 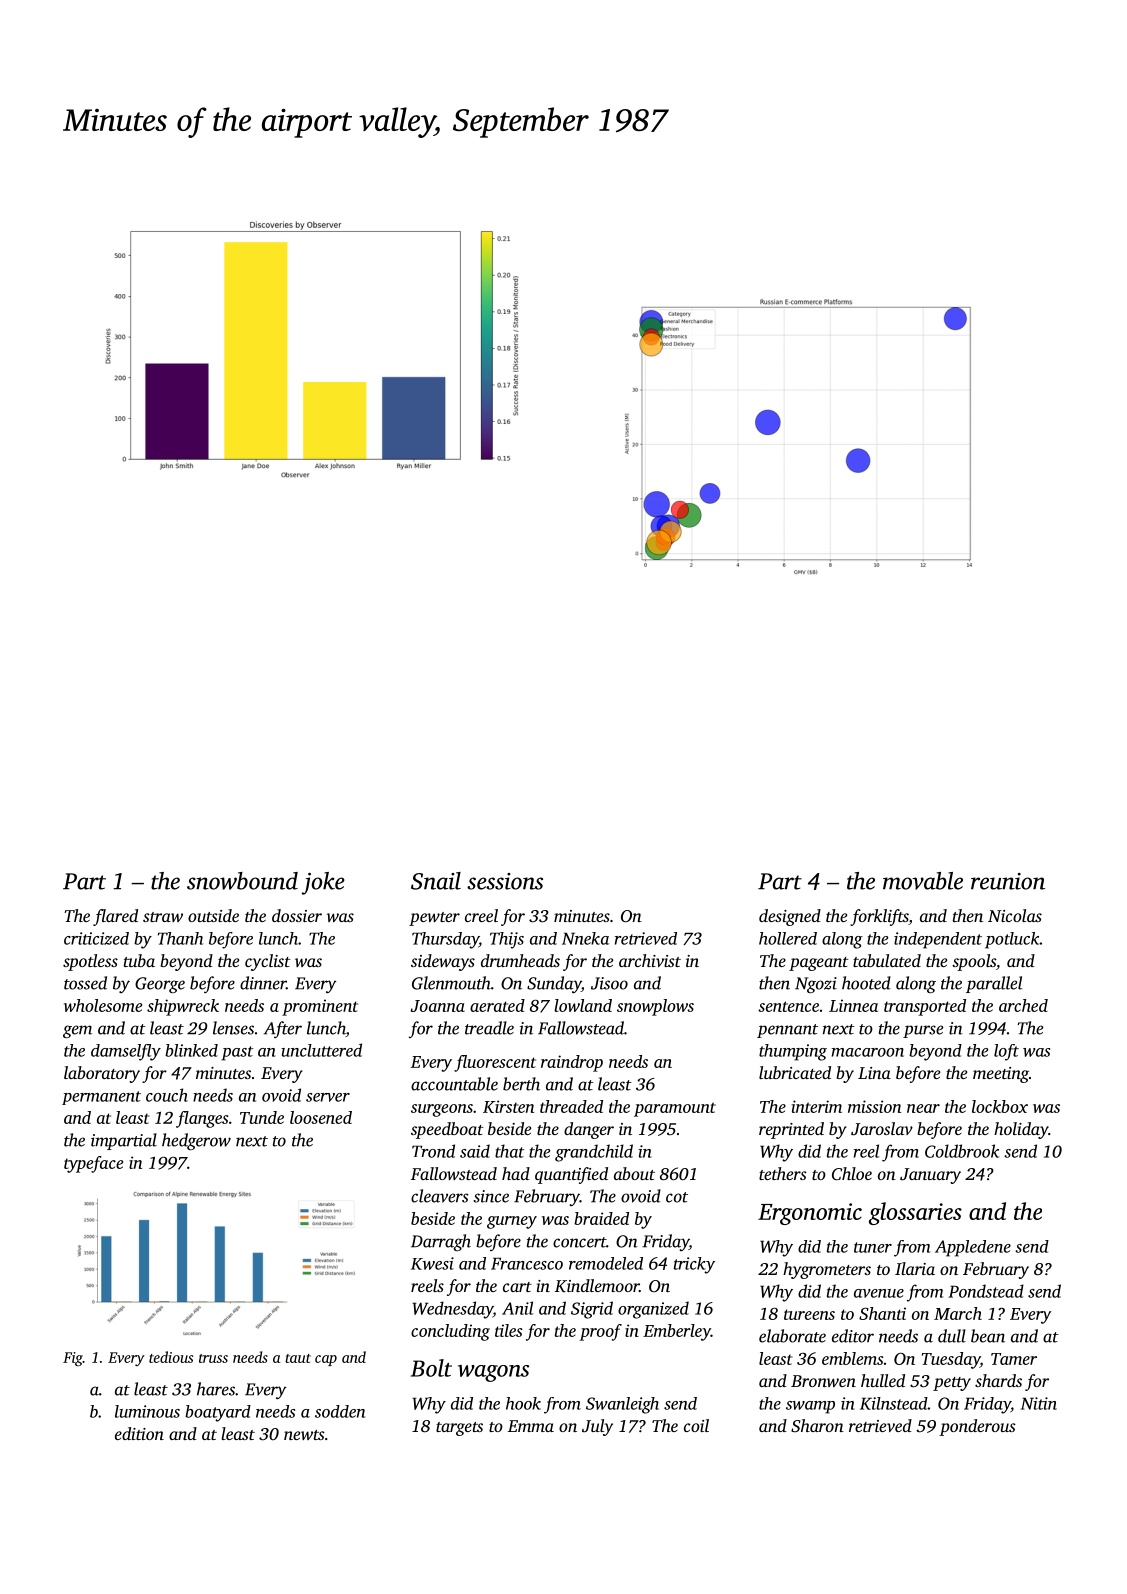 What do you see at coordinates (213, 1358) in the screenshot?
I see `truss` at bounding box center [213, 1358].
